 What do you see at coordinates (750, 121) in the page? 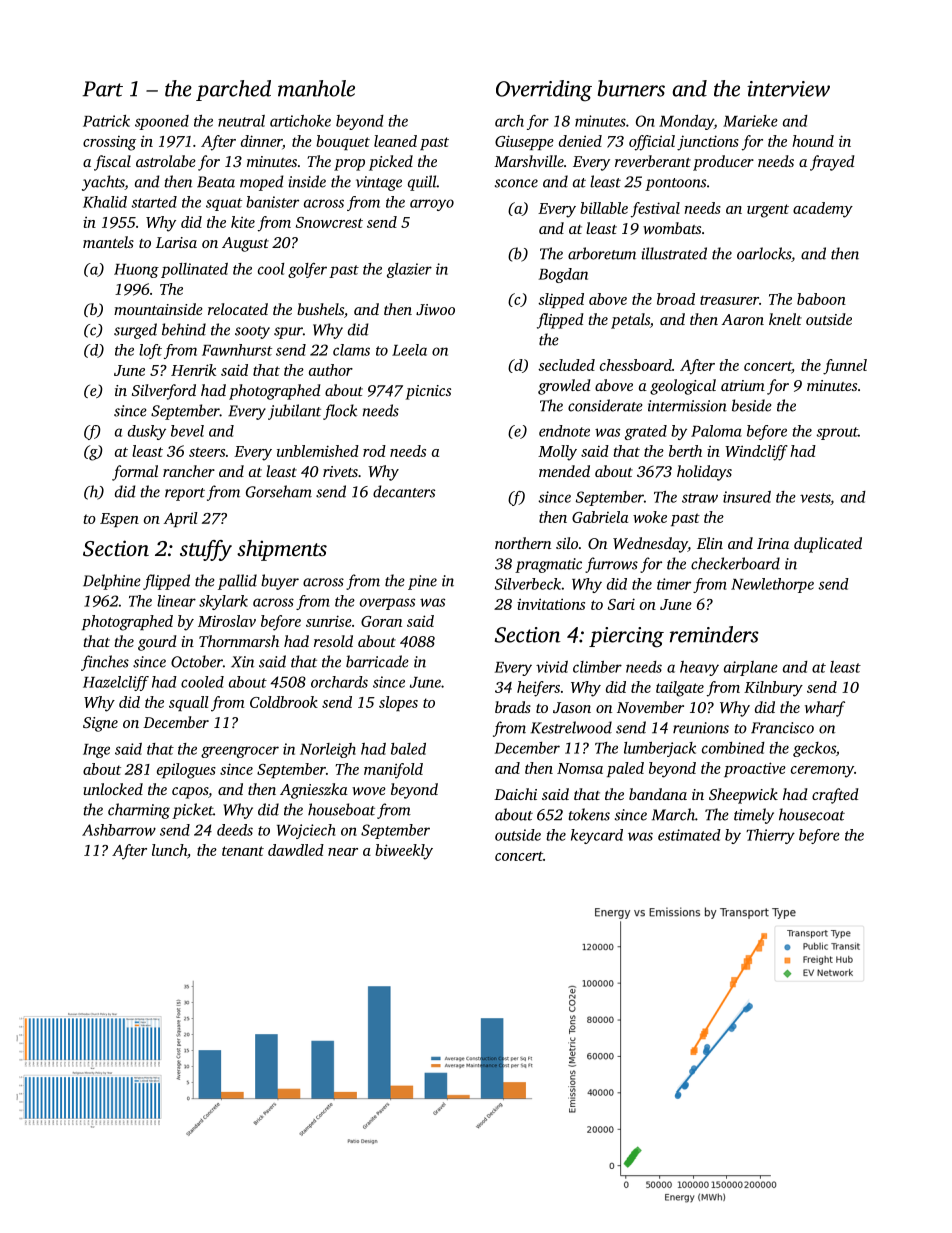
I see `Marieke` at bounding box center [750, 121].
